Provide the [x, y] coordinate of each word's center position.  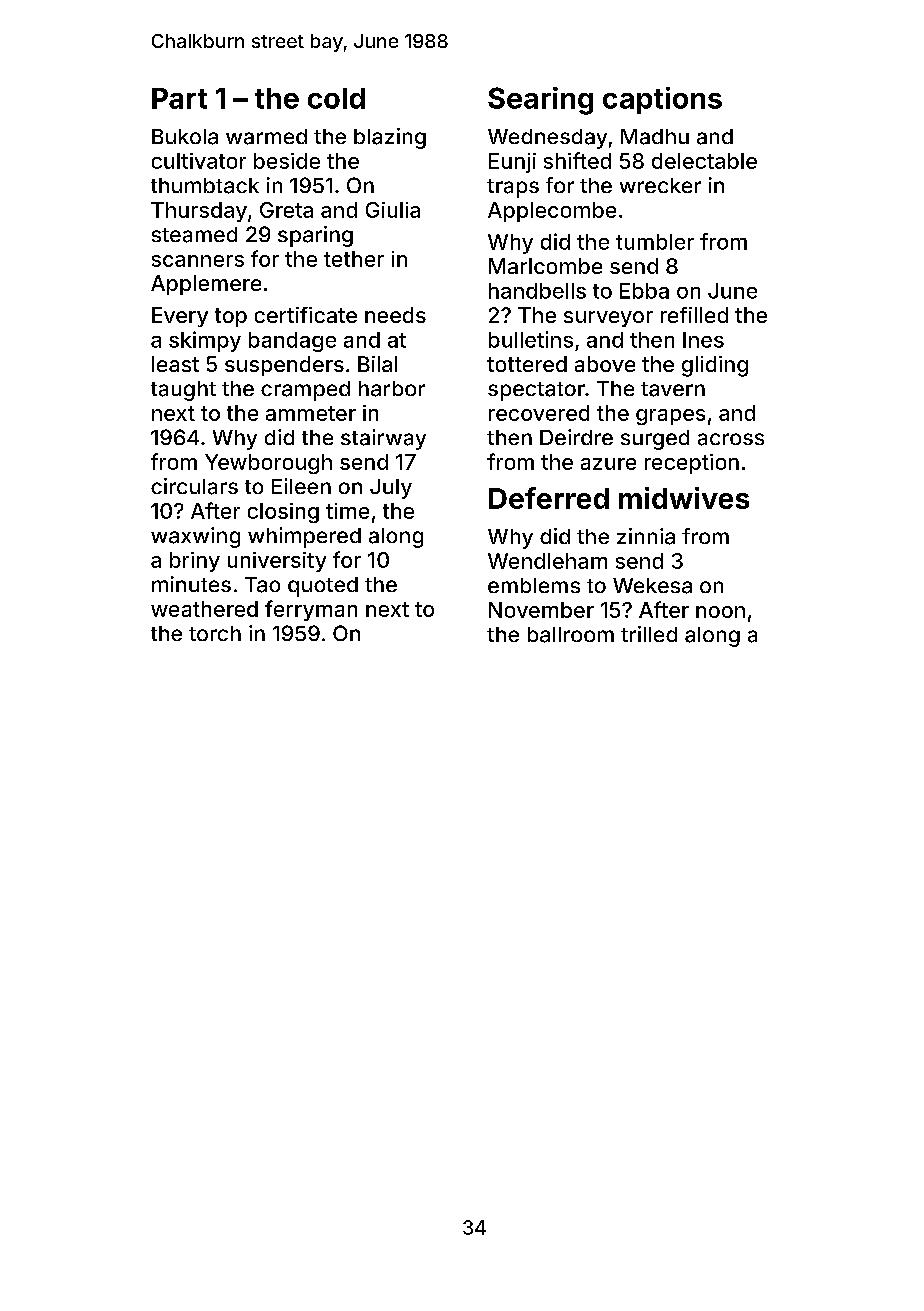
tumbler [655, 242]
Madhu [655, 137]
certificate [306, 315]
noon [720, 612]
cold [336, 98]
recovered [539, 413]
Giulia [393, 210]
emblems [534, 585]
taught [183, 391]
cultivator [199, 161]
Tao [262, 585]
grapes [670, 417]
